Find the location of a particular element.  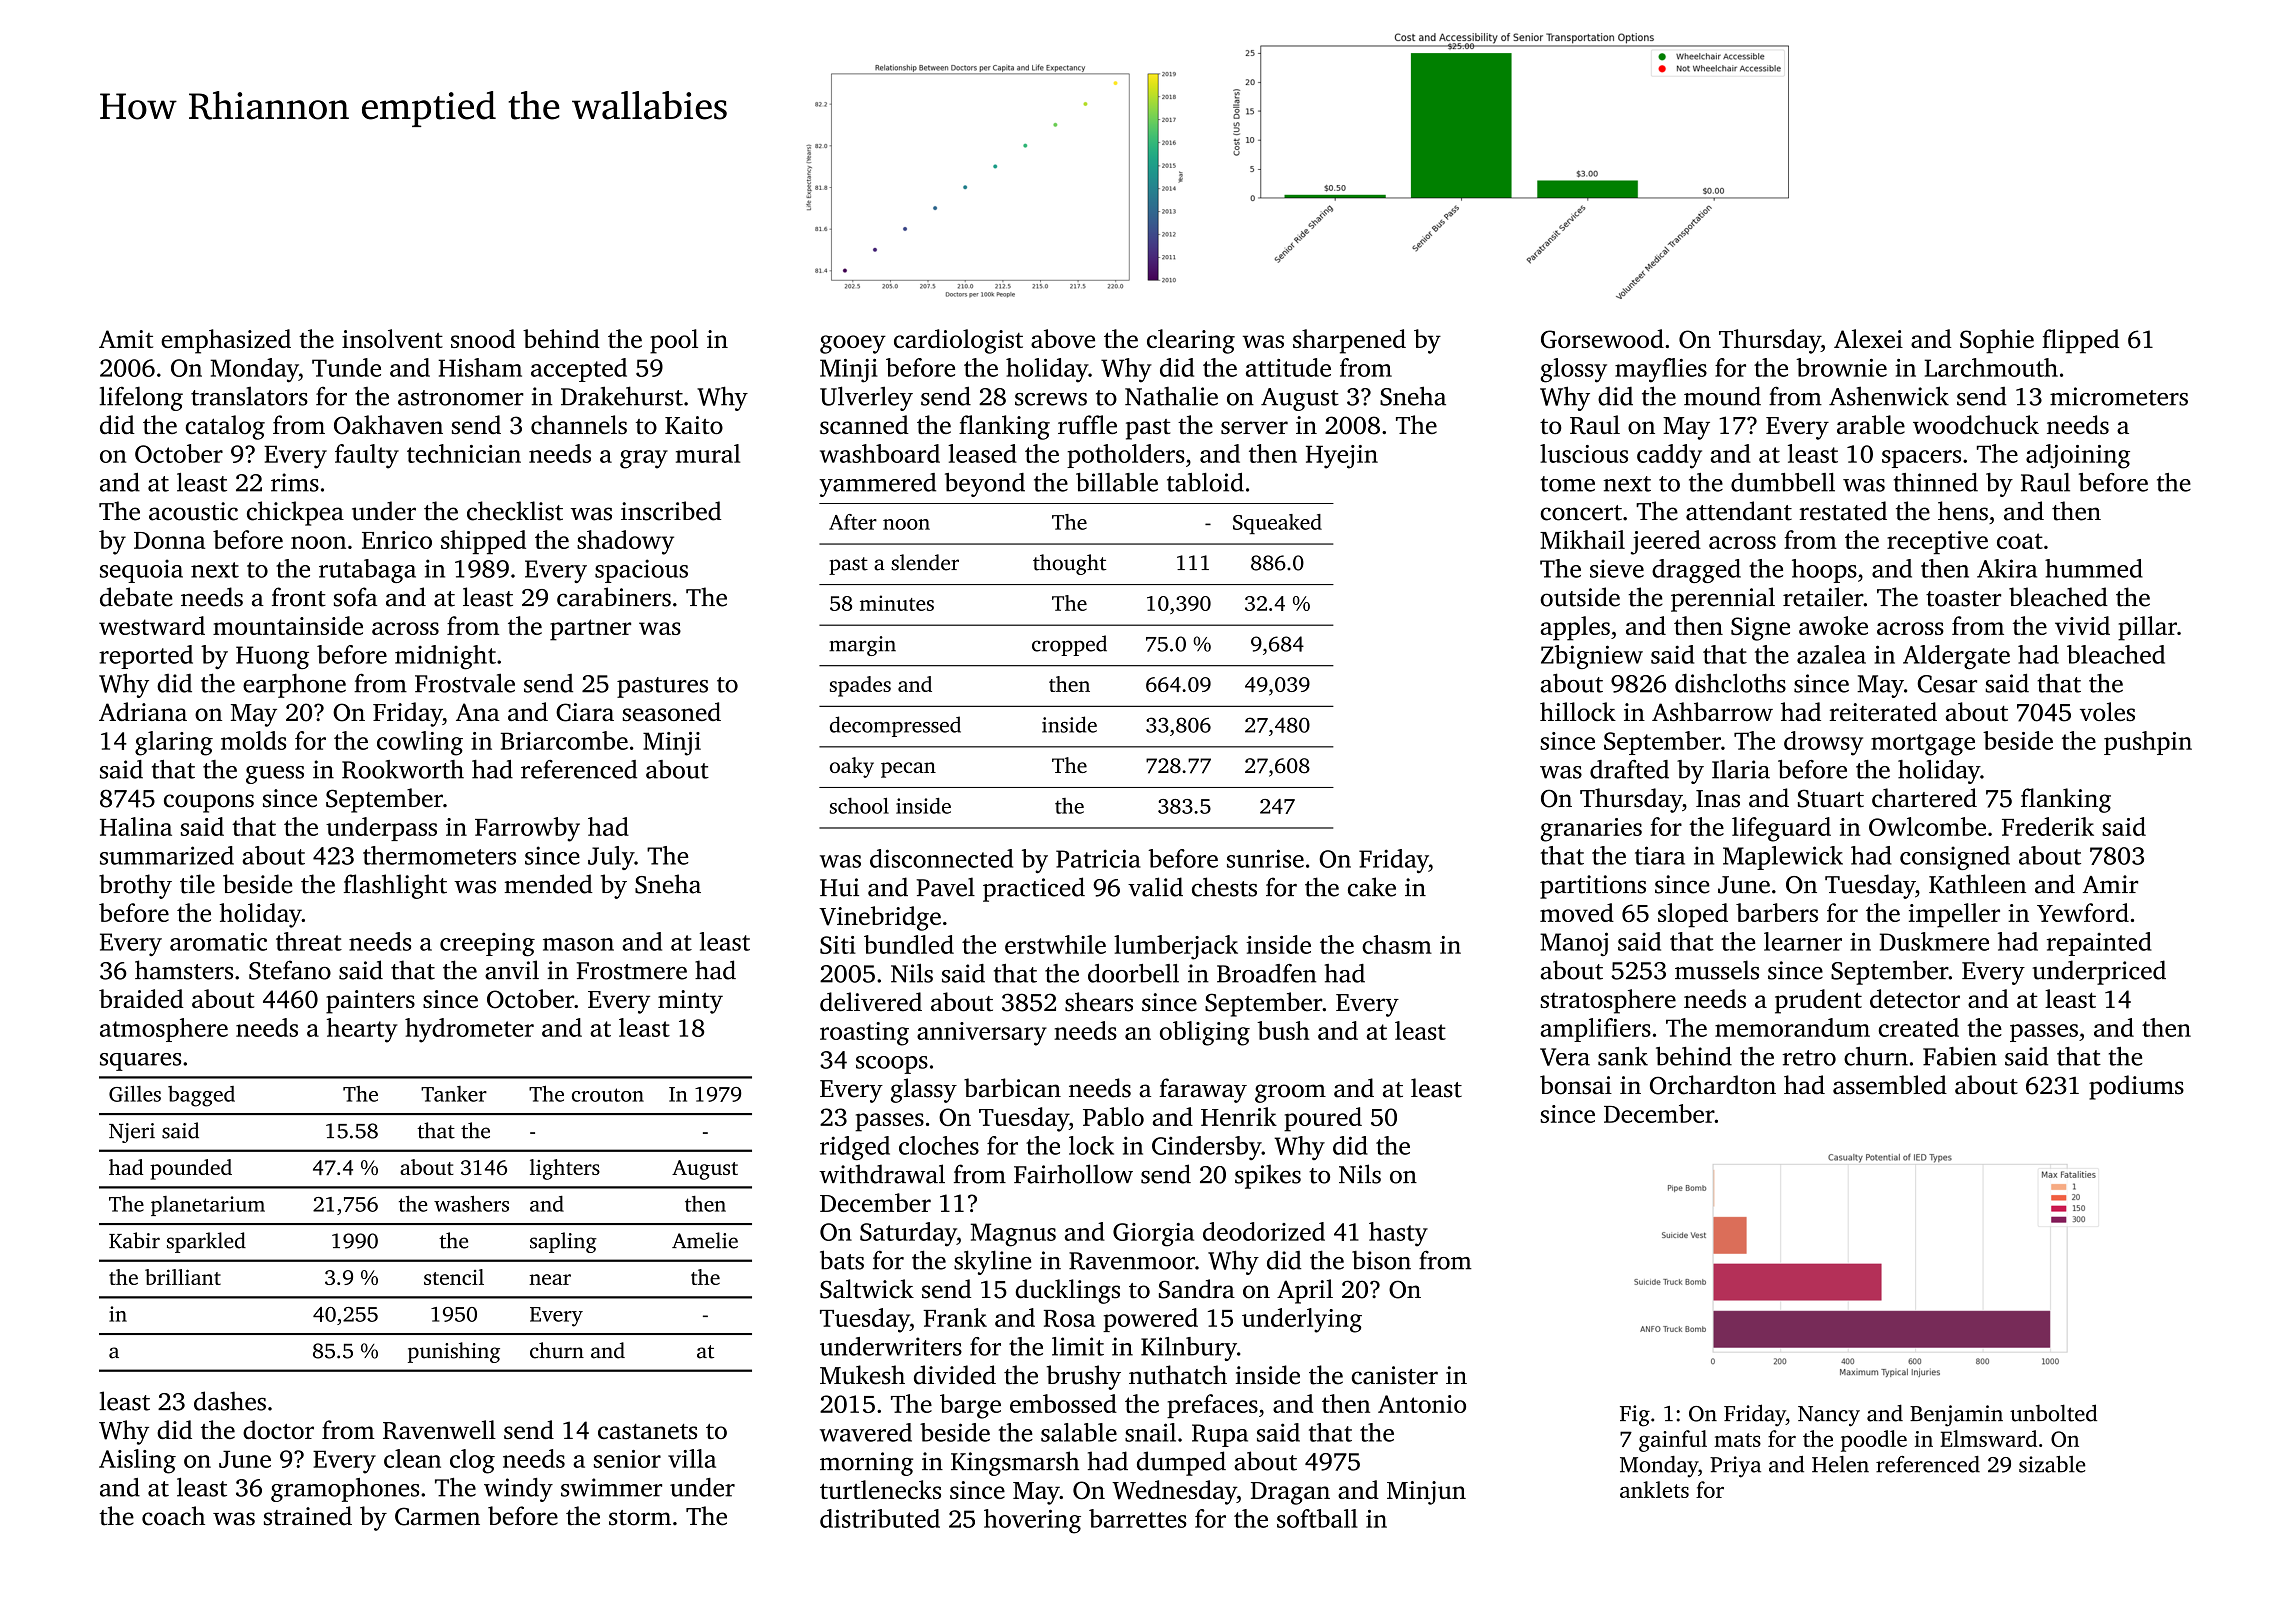

podiums is located at coordinates (2136, 1087).
